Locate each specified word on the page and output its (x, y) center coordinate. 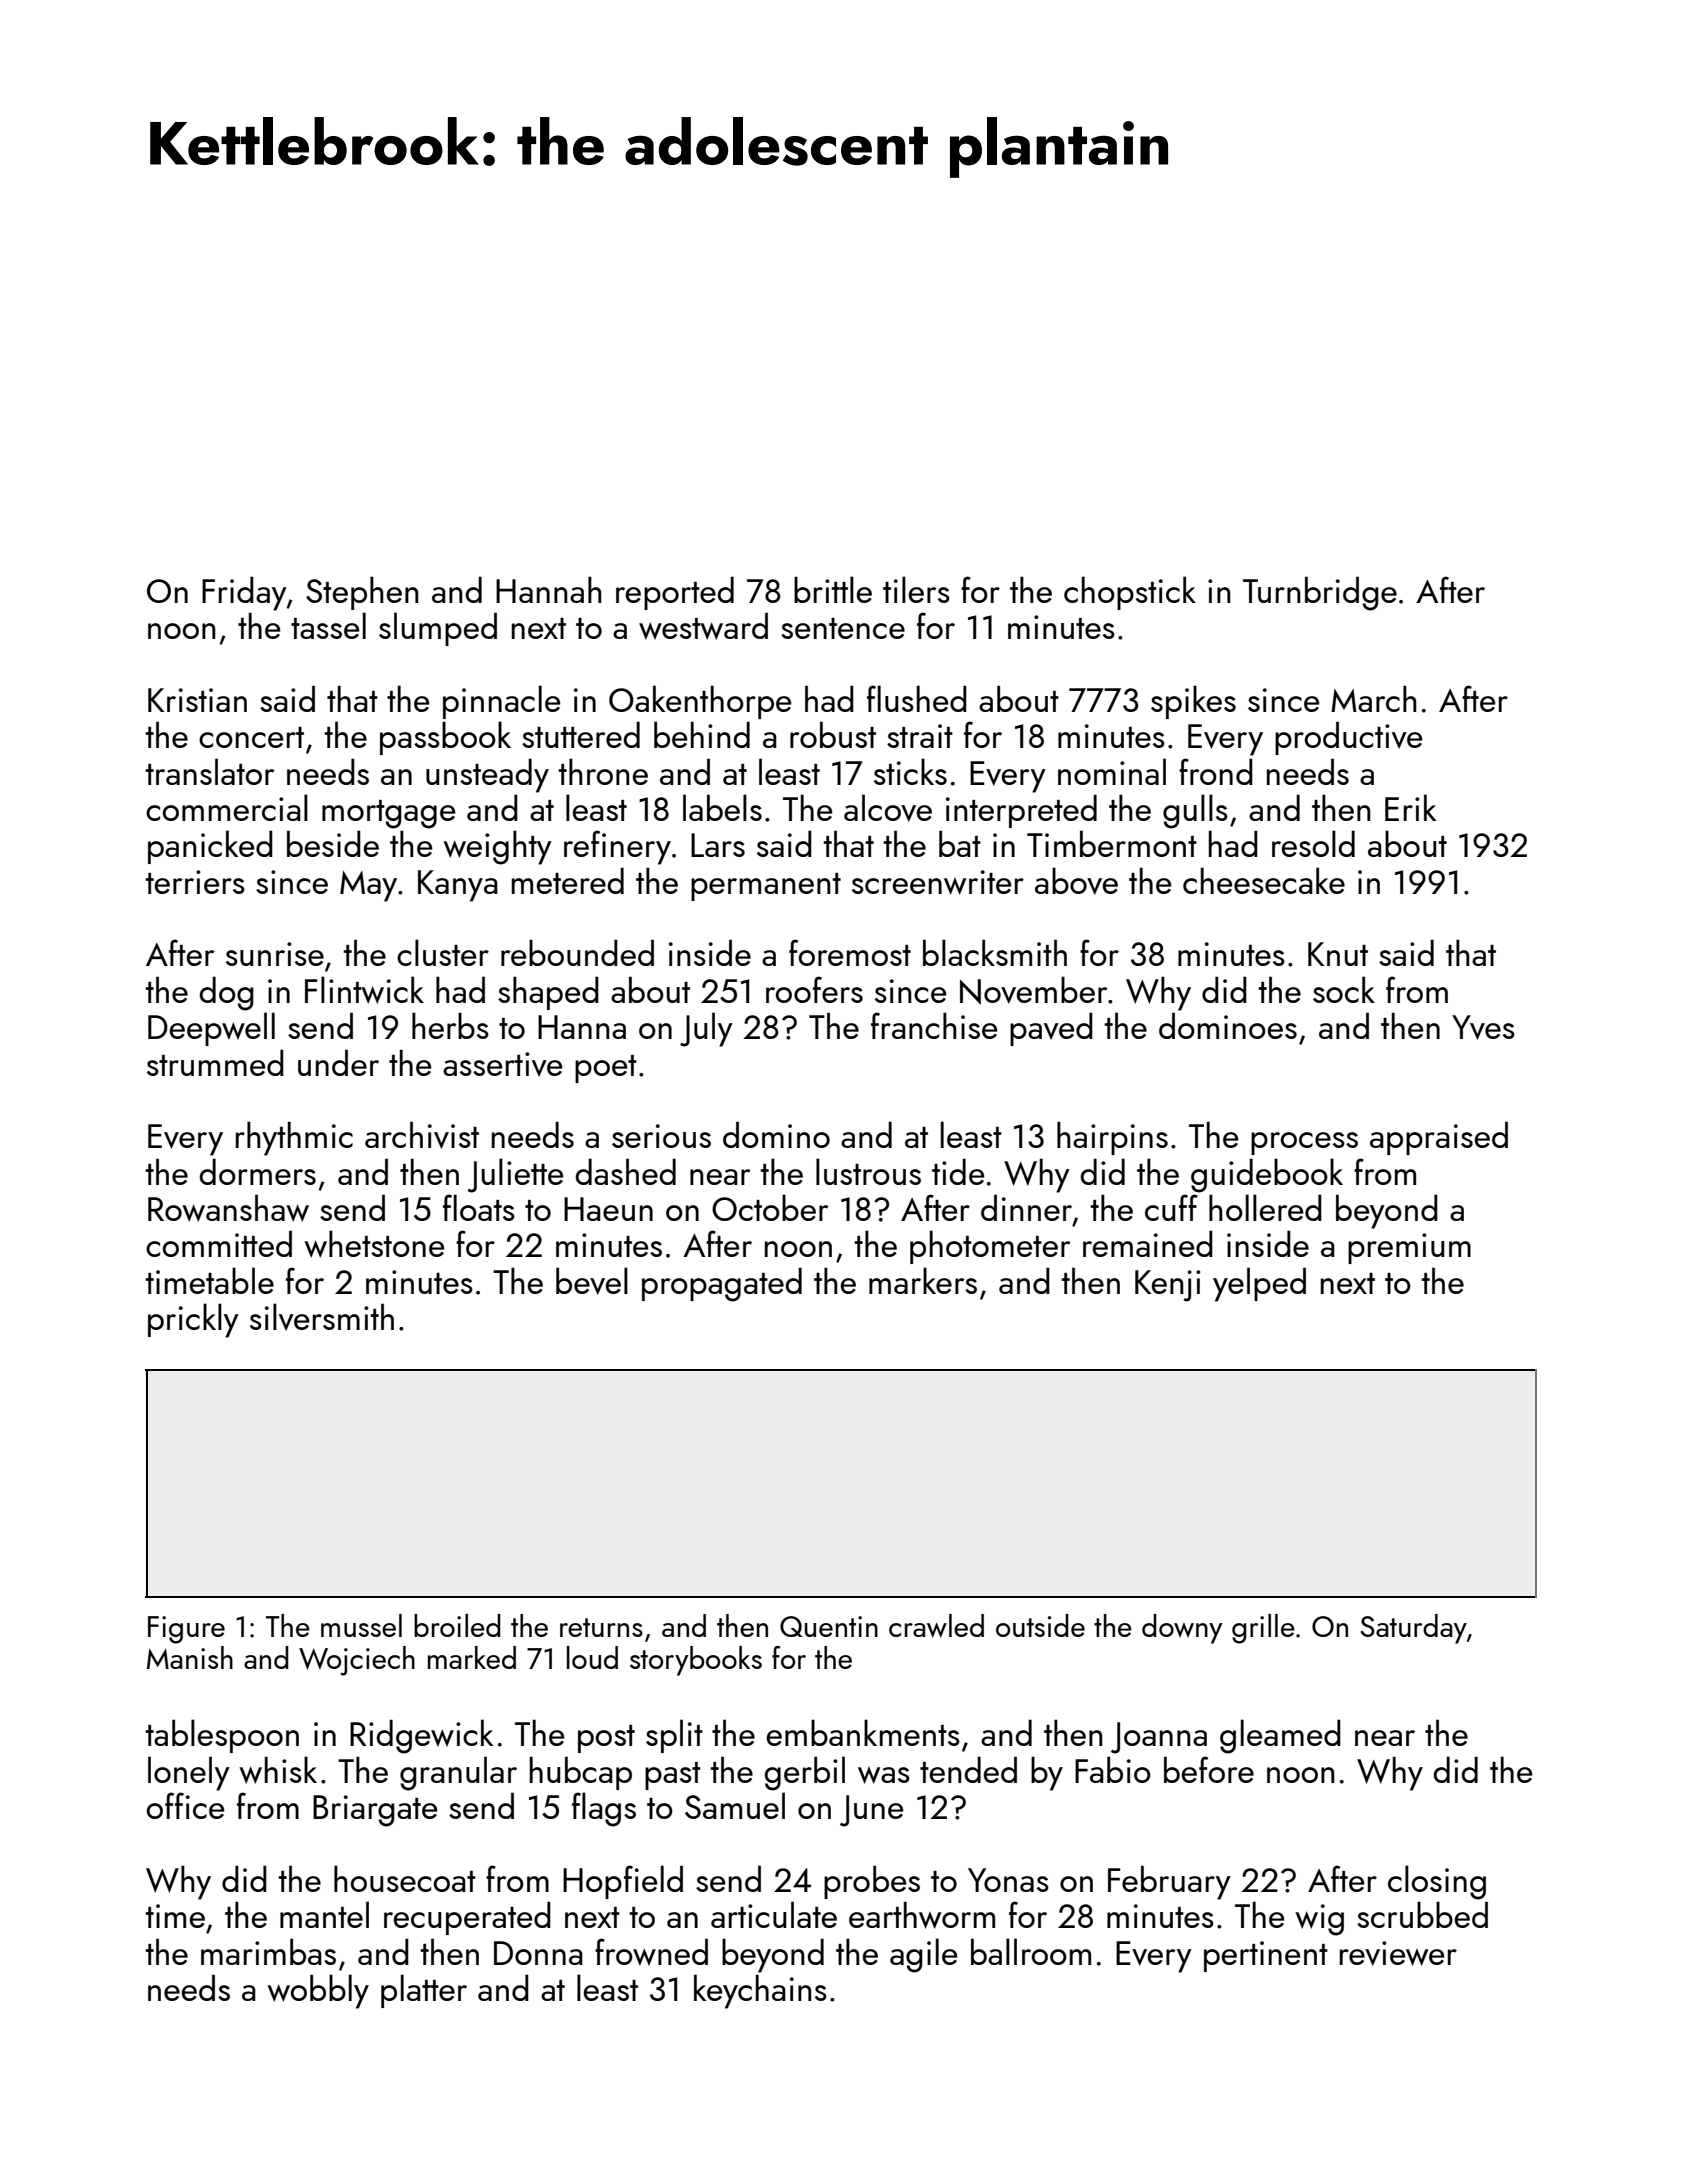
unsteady (487, 775)
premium (1409, 1248)
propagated (722, 1284)
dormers (258, 1171)
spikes (1193, 702)
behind (702, 734)
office (186, 1805)
